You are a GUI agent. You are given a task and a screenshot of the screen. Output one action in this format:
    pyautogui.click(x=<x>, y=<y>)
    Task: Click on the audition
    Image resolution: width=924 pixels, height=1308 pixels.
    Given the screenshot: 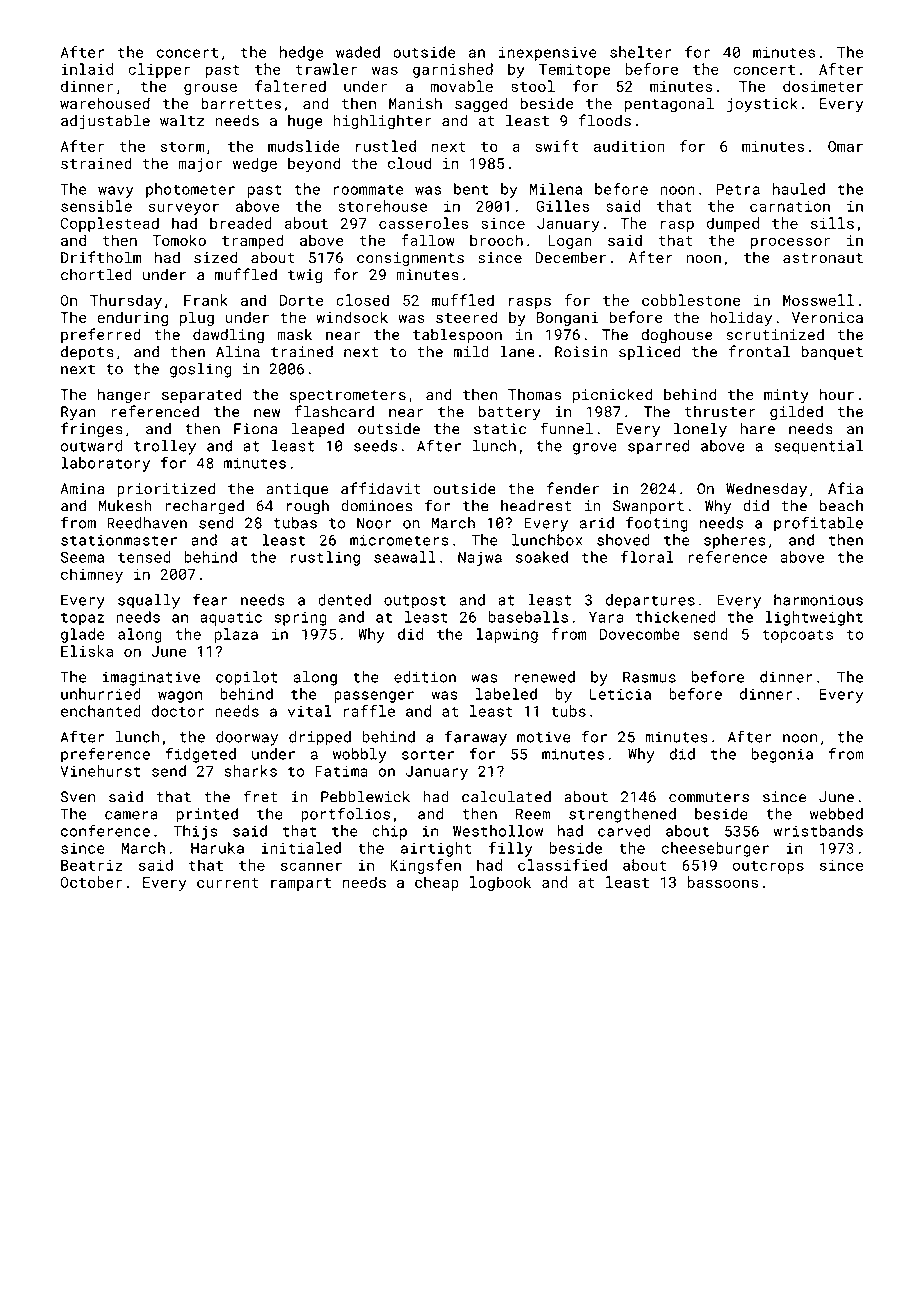 What is the action you would take?
    pyautogui.click(x=629, y=146)
